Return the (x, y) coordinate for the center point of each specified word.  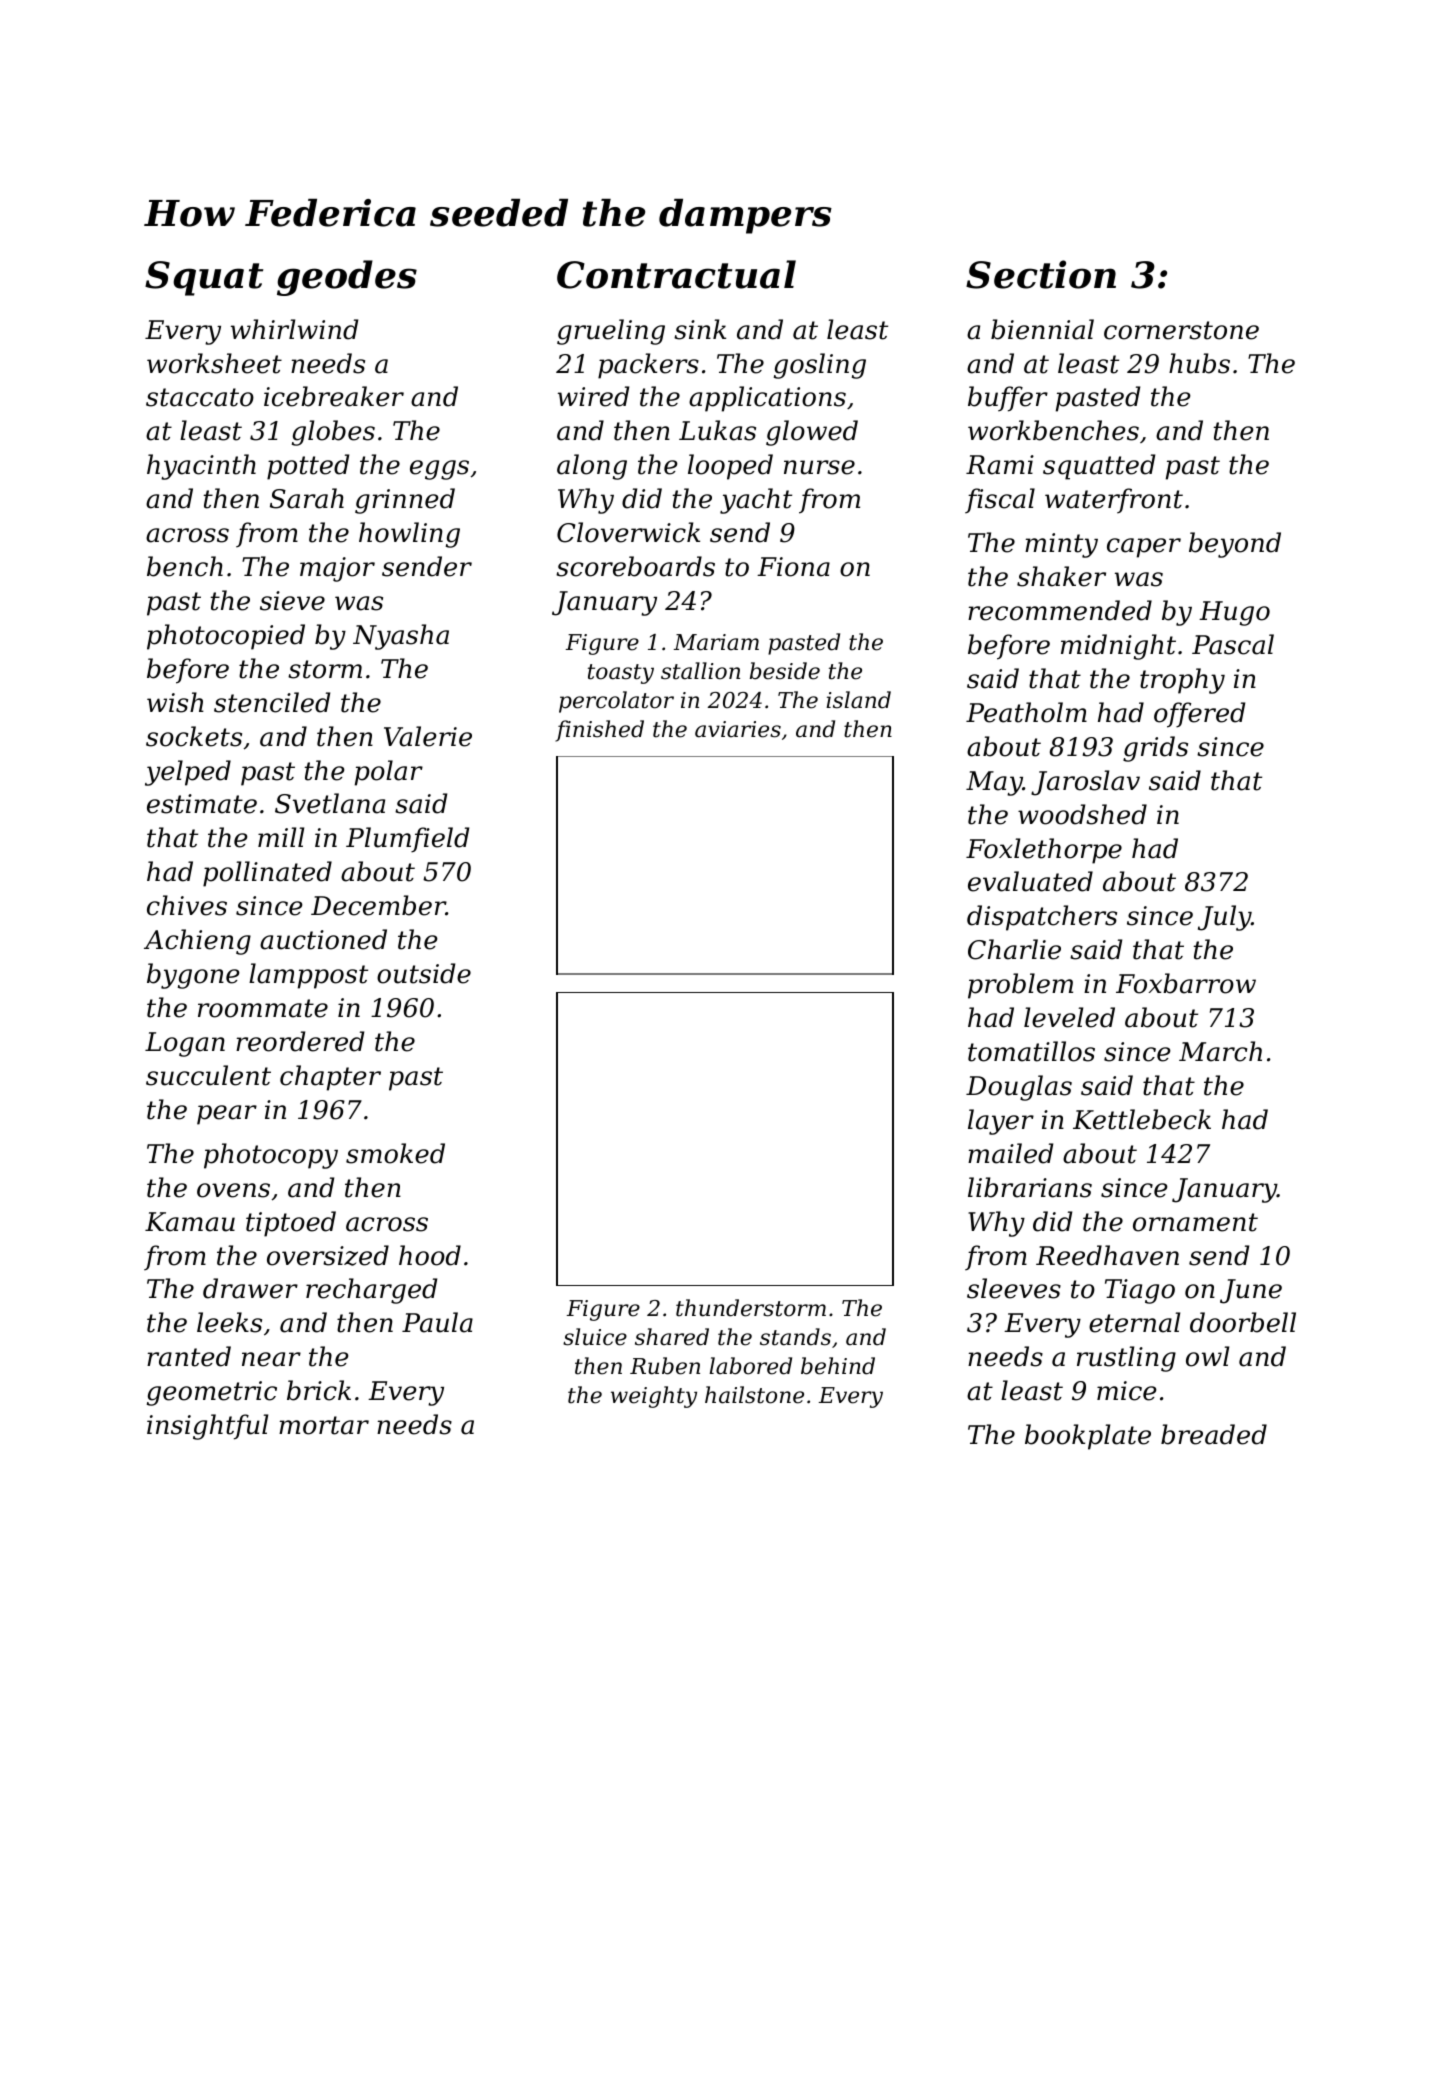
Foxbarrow (1186, 983)
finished (599, 731)
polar (389, 773)
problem (1020, 986)
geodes (347, 278)
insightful (207, 1427)
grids (1155, 749)
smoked (395, 1153)
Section (1041, 274)
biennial (1042, 329)
